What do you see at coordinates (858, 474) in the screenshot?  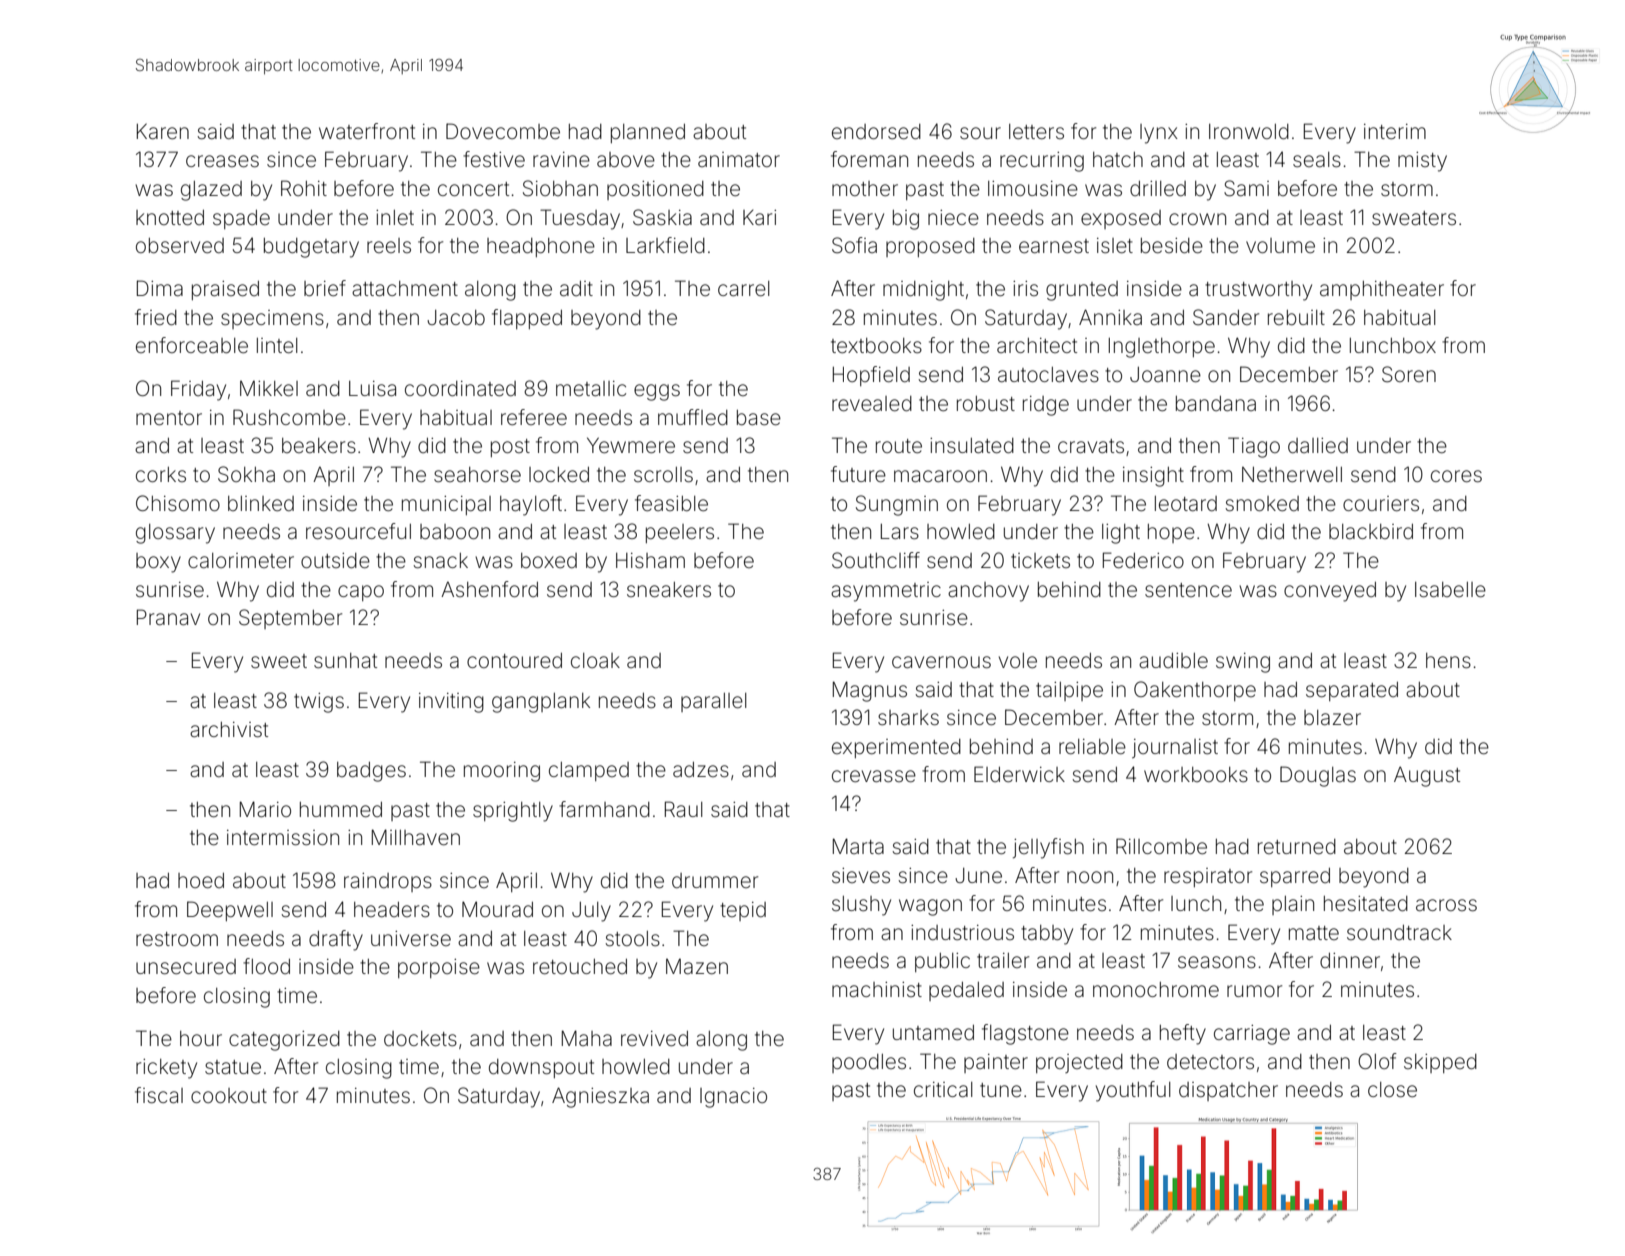 I see `future` at bounding box center [858, 474].
